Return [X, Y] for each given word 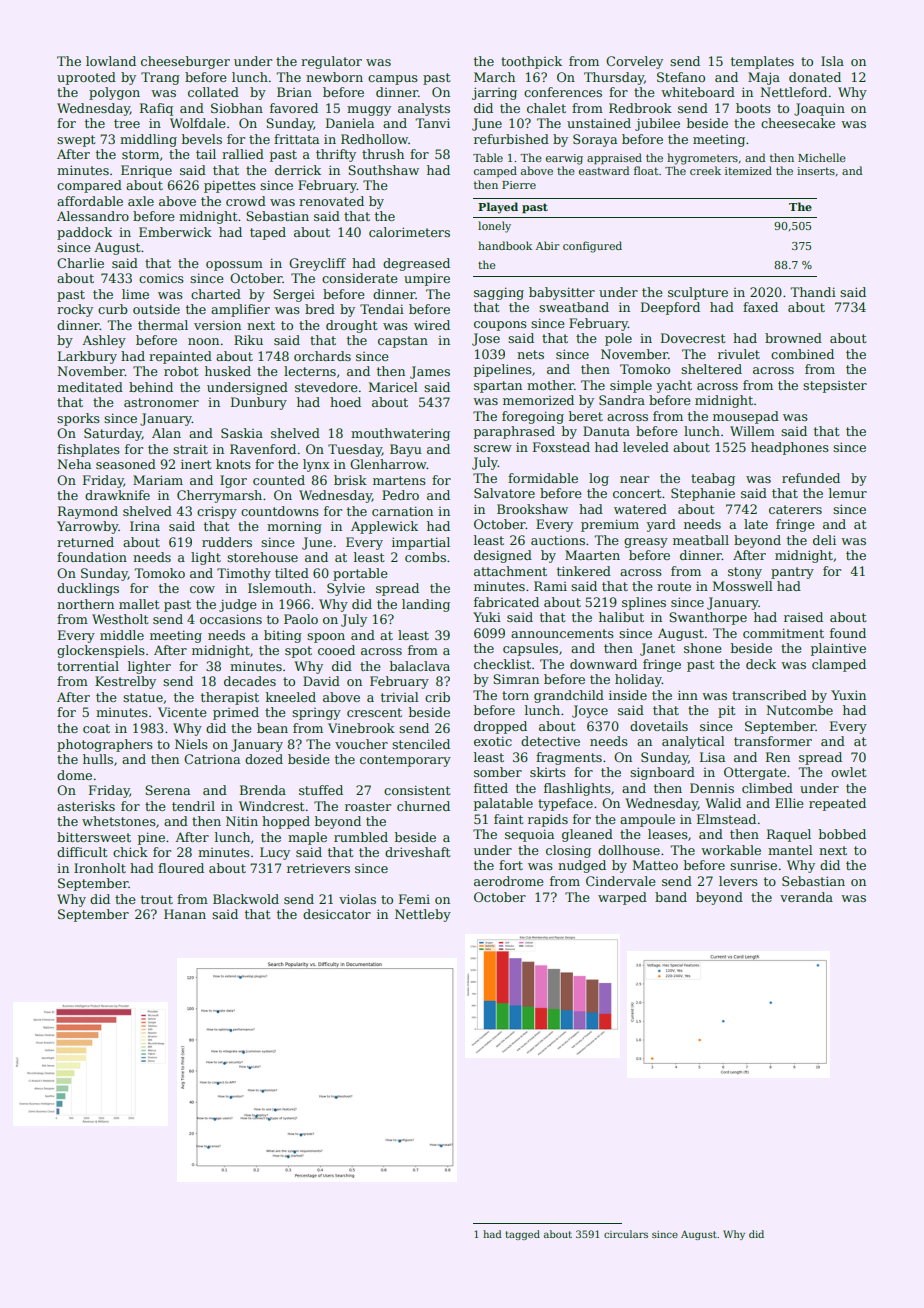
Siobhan [237, 108]
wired [432, 325]
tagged [522, 1235]
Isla [832, 61]
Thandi [813, 292]
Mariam [158, 480]
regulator [331, 62]
